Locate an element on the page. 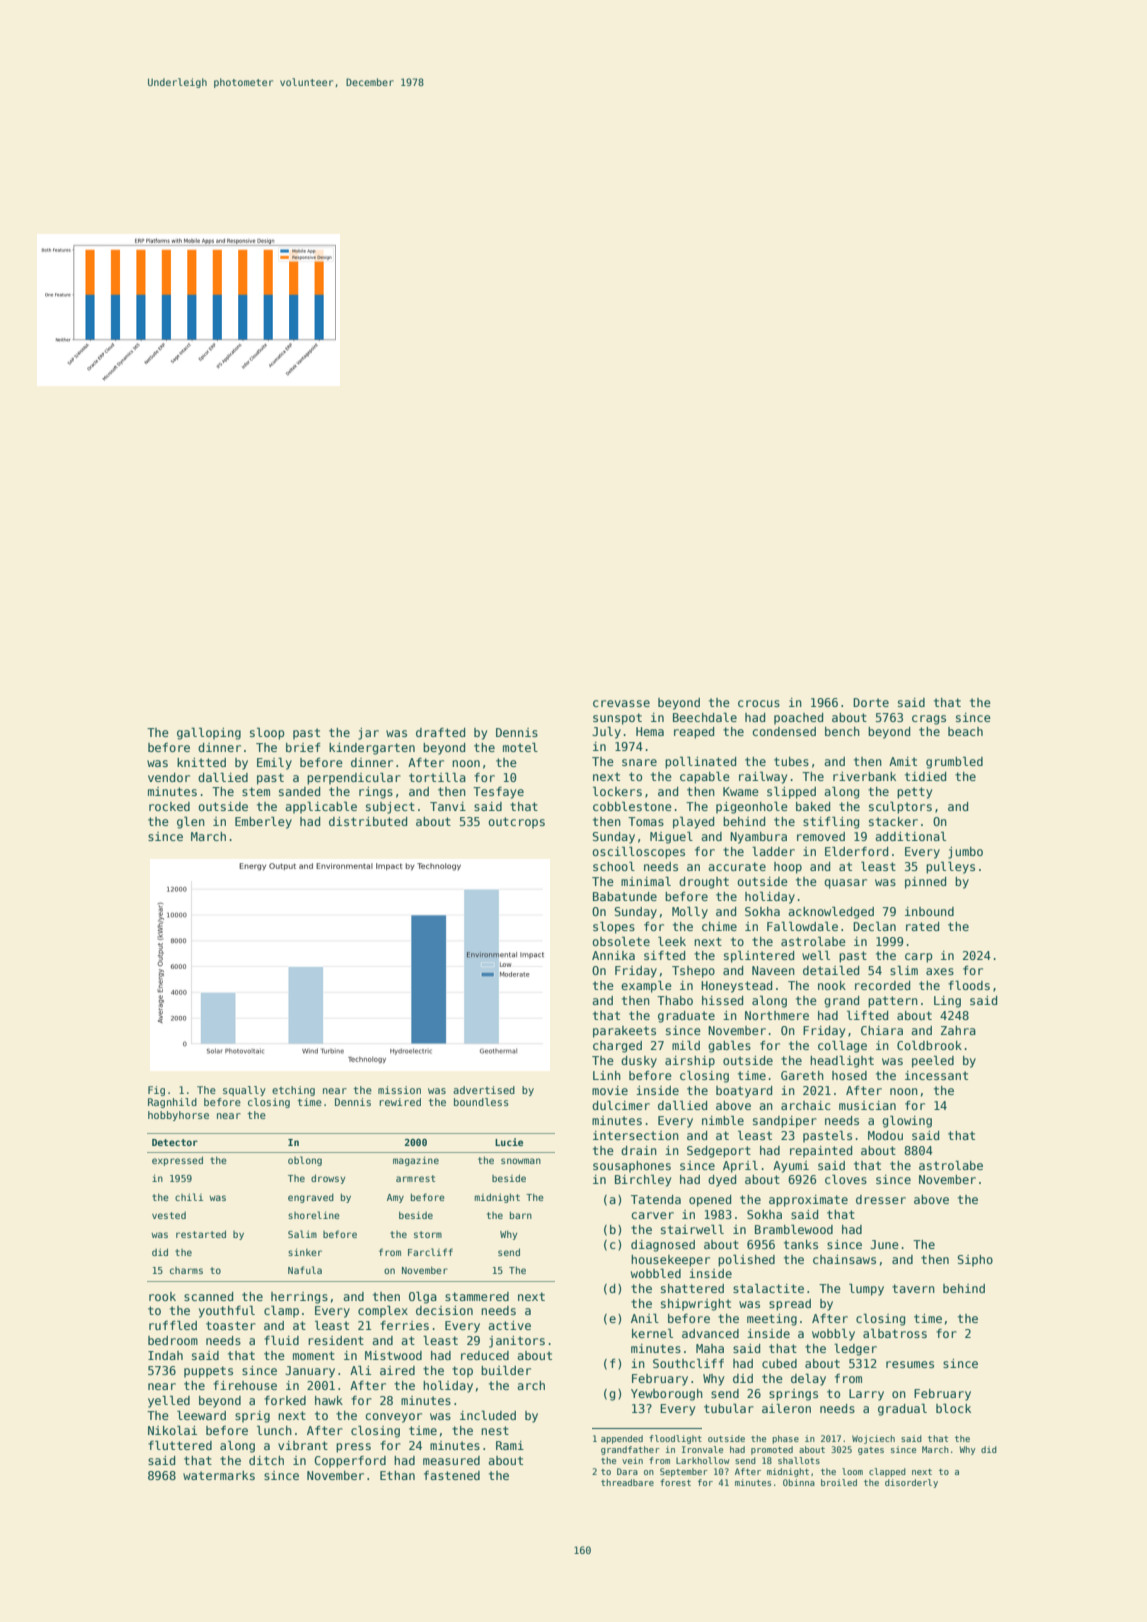  boatyard is located at coordinates (744, 1092).
